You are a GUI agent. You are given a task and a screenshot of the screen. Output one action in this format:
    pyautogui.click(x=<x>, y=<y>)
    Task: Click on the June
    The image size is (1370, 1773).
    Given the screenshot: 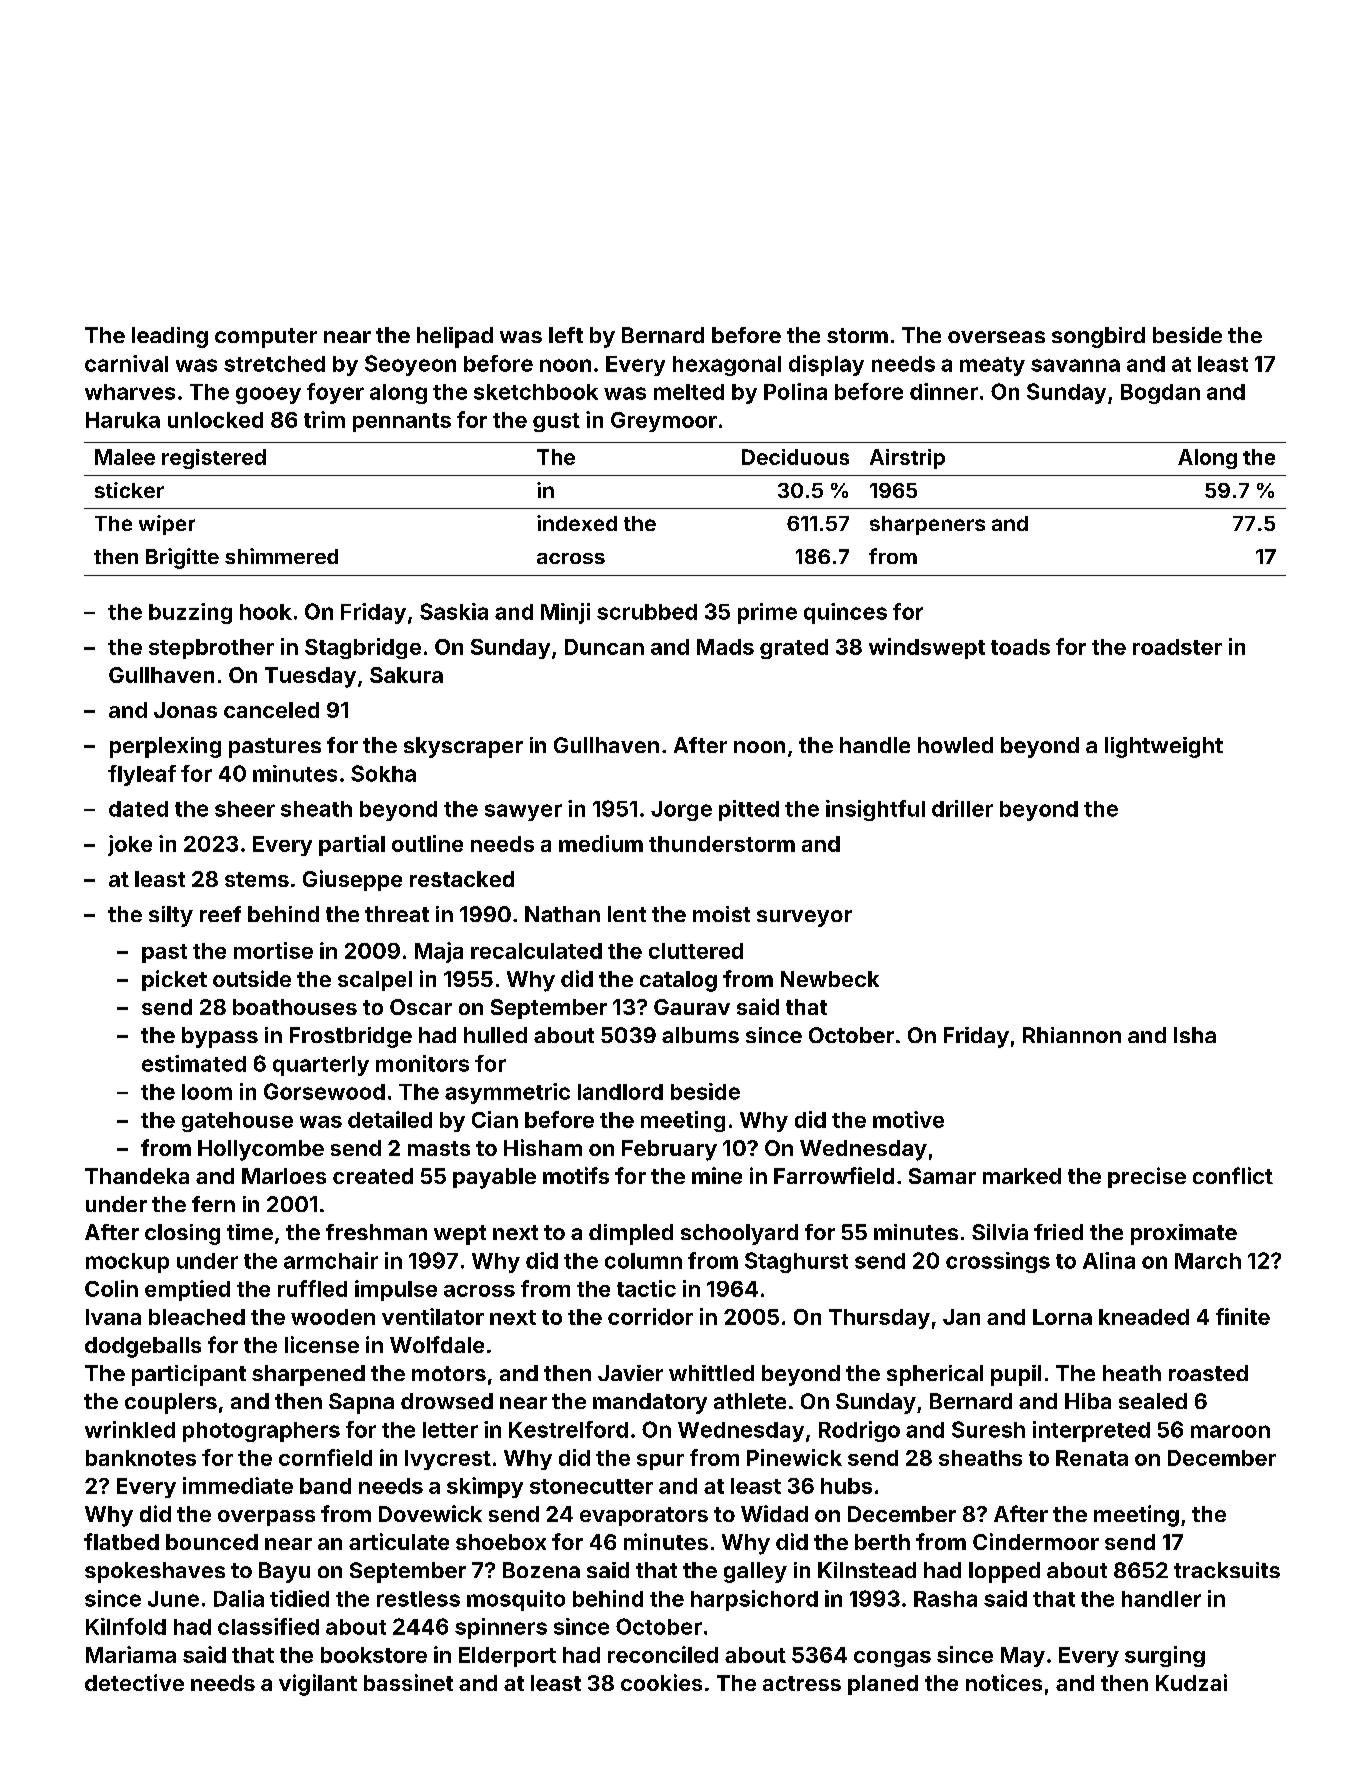 What is the action you would take?
    pyautogui.click(x=173, y=1599)
